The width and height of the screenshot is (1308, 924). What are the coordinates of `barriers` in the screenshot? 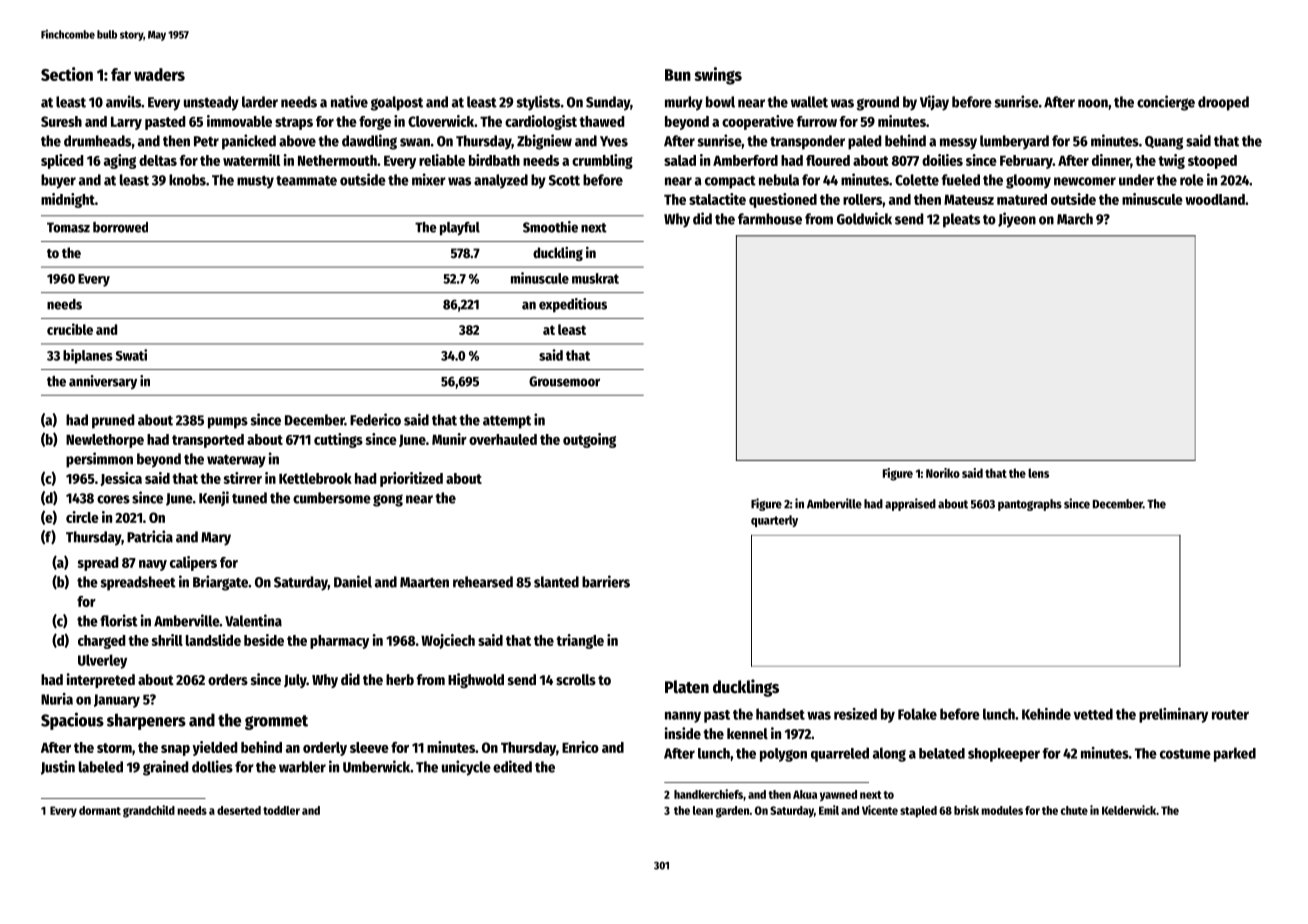 It's located at (606, 581).
